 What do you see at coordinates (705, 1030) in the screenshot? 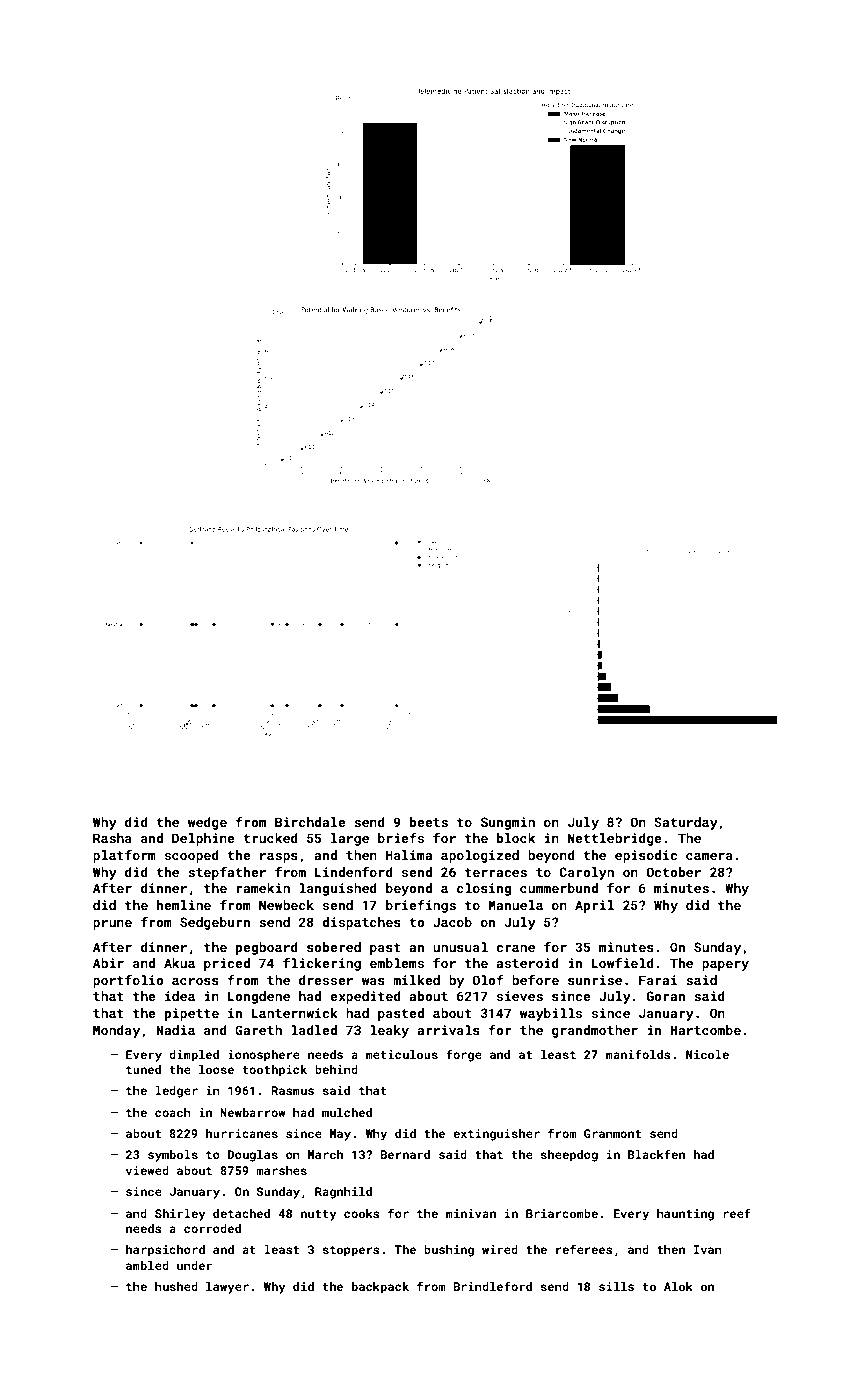
I see `Hartcombe` at bounding box center [705, 1030].
